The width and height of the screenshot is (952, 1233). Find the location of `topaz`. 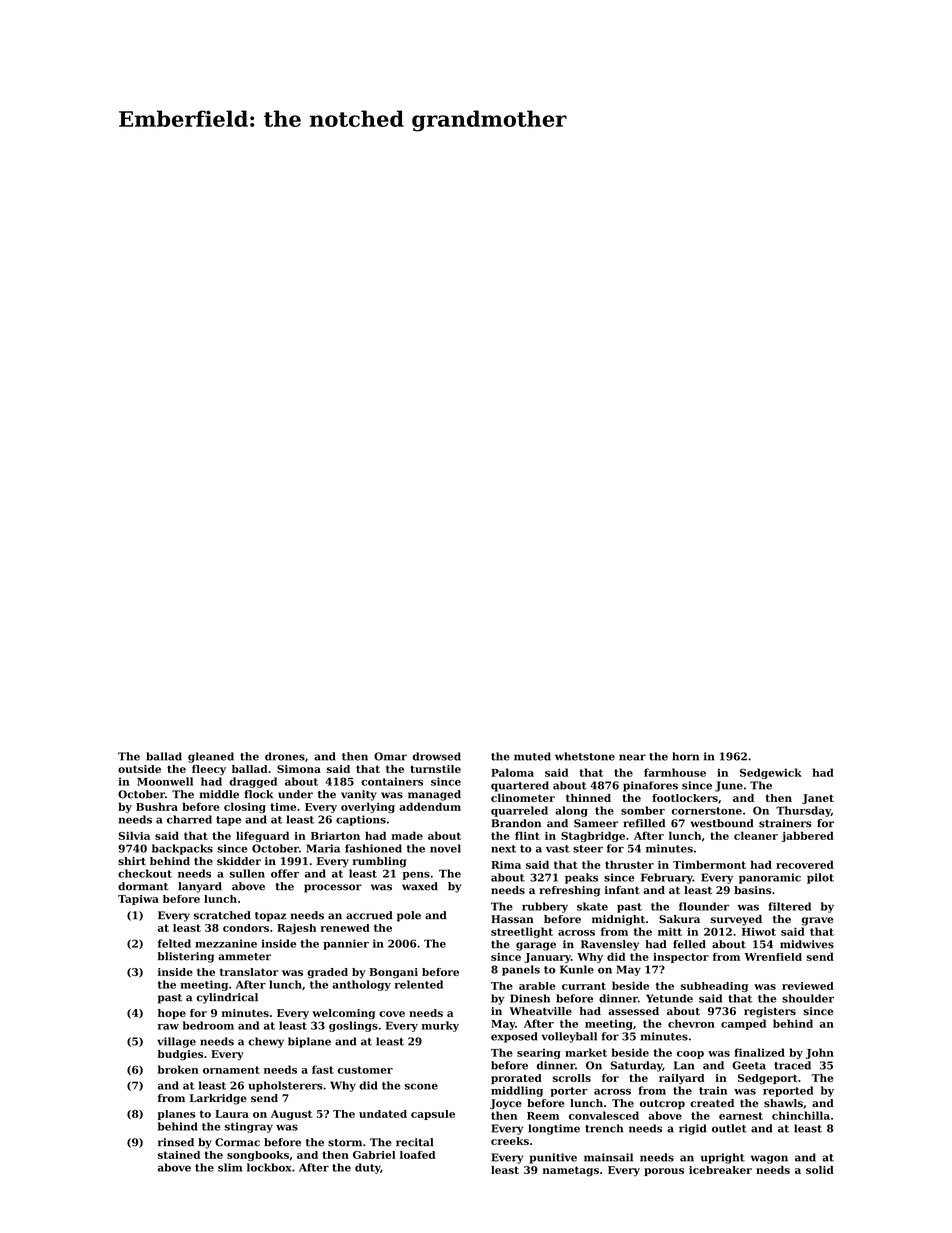

topaz is located at coordinates (270, 917).
